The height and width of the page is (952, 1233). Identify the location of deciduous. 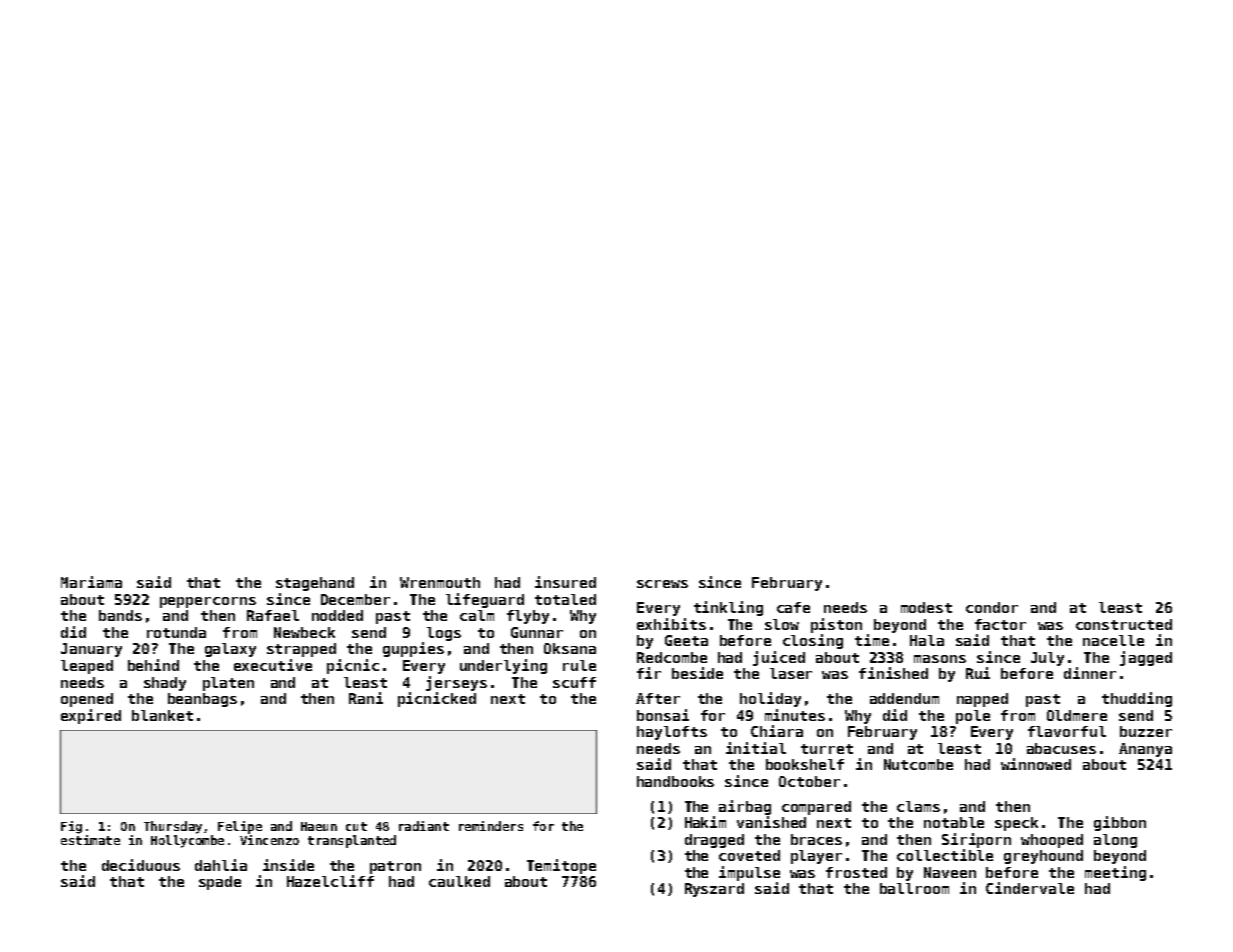
(141, 865).
